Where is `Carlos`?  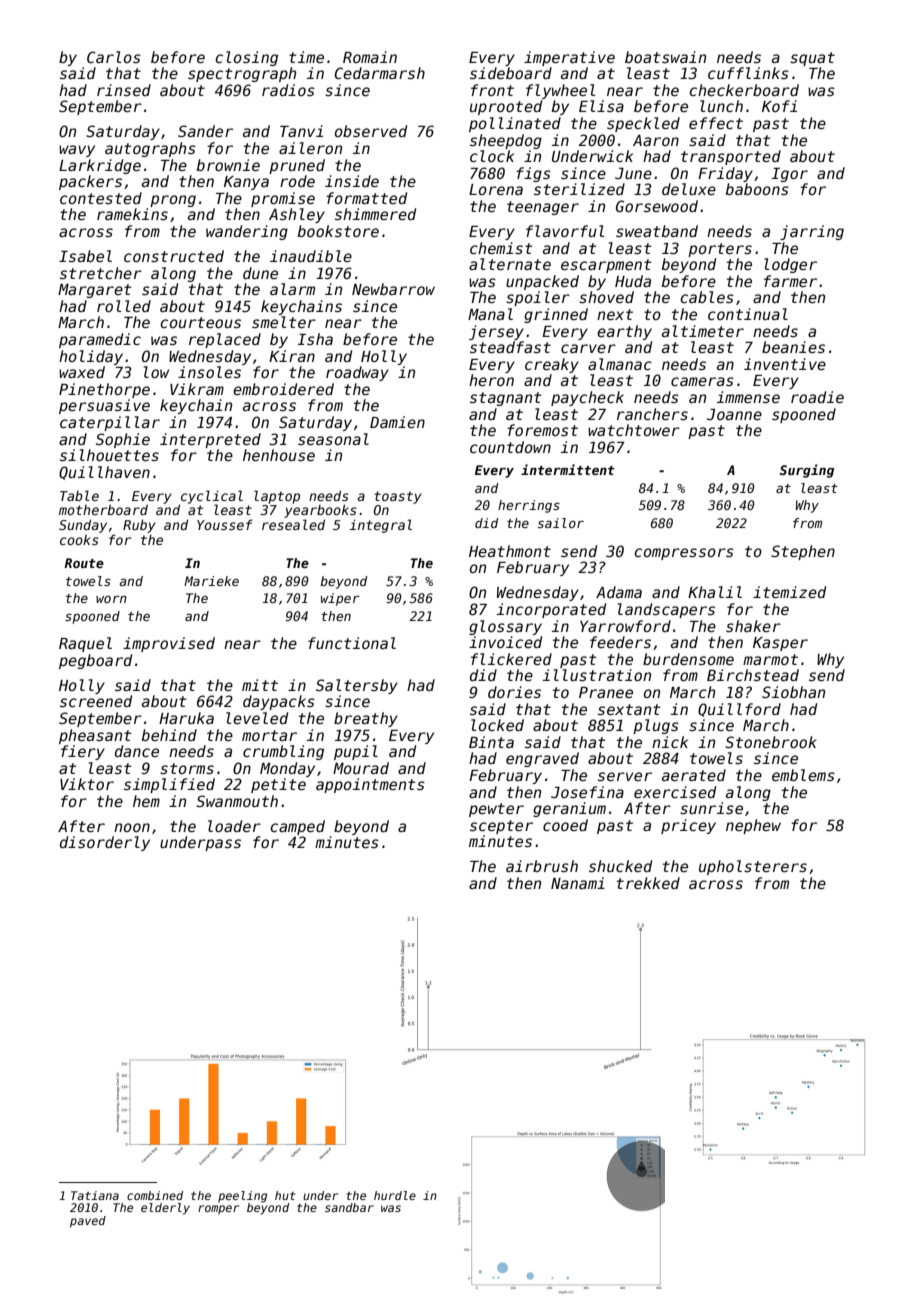 Carlos is located at coordinates (114, 57).
